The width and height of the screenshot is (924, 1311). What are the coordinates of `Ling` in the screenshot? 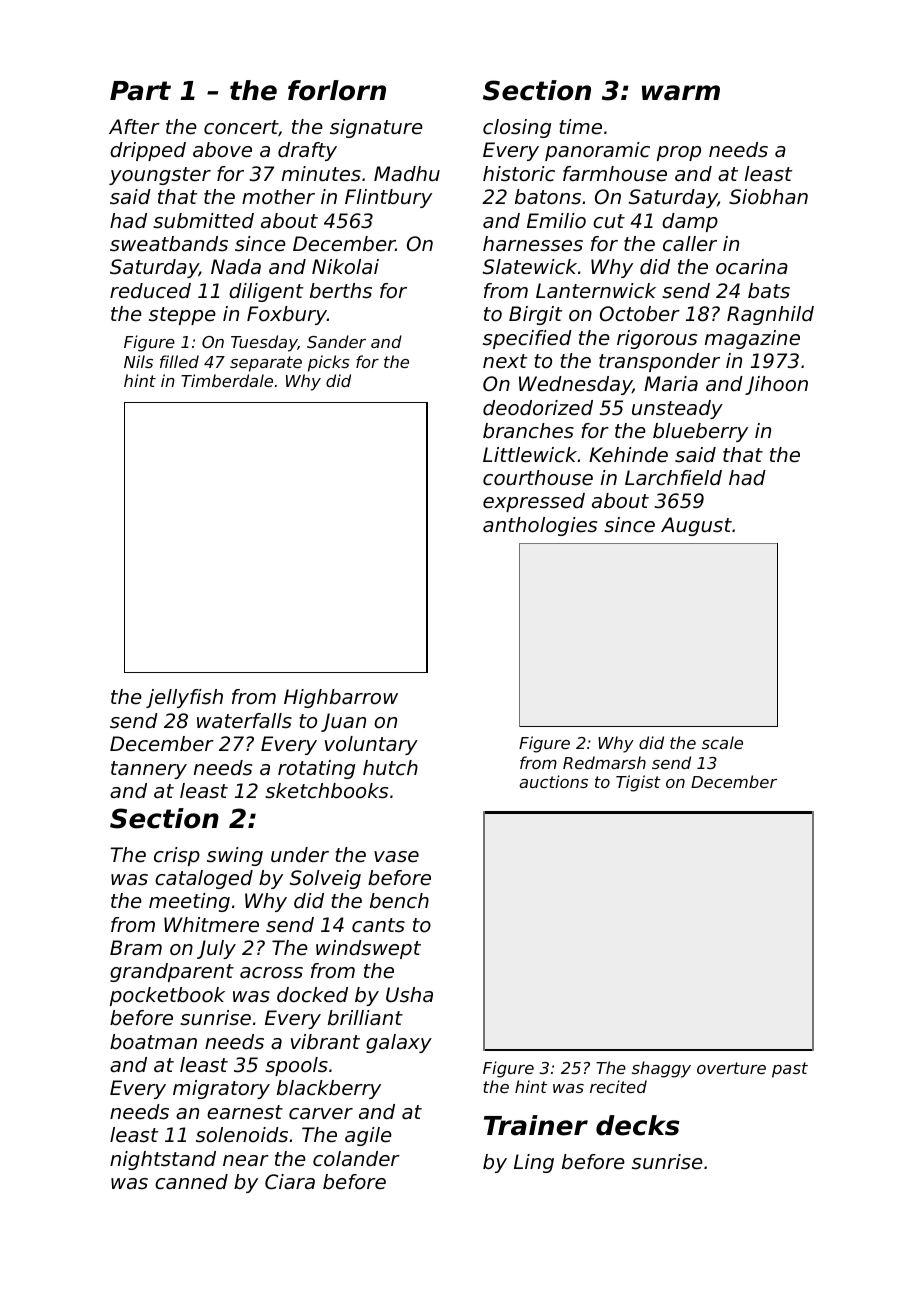 It's located at (534, 1163).
